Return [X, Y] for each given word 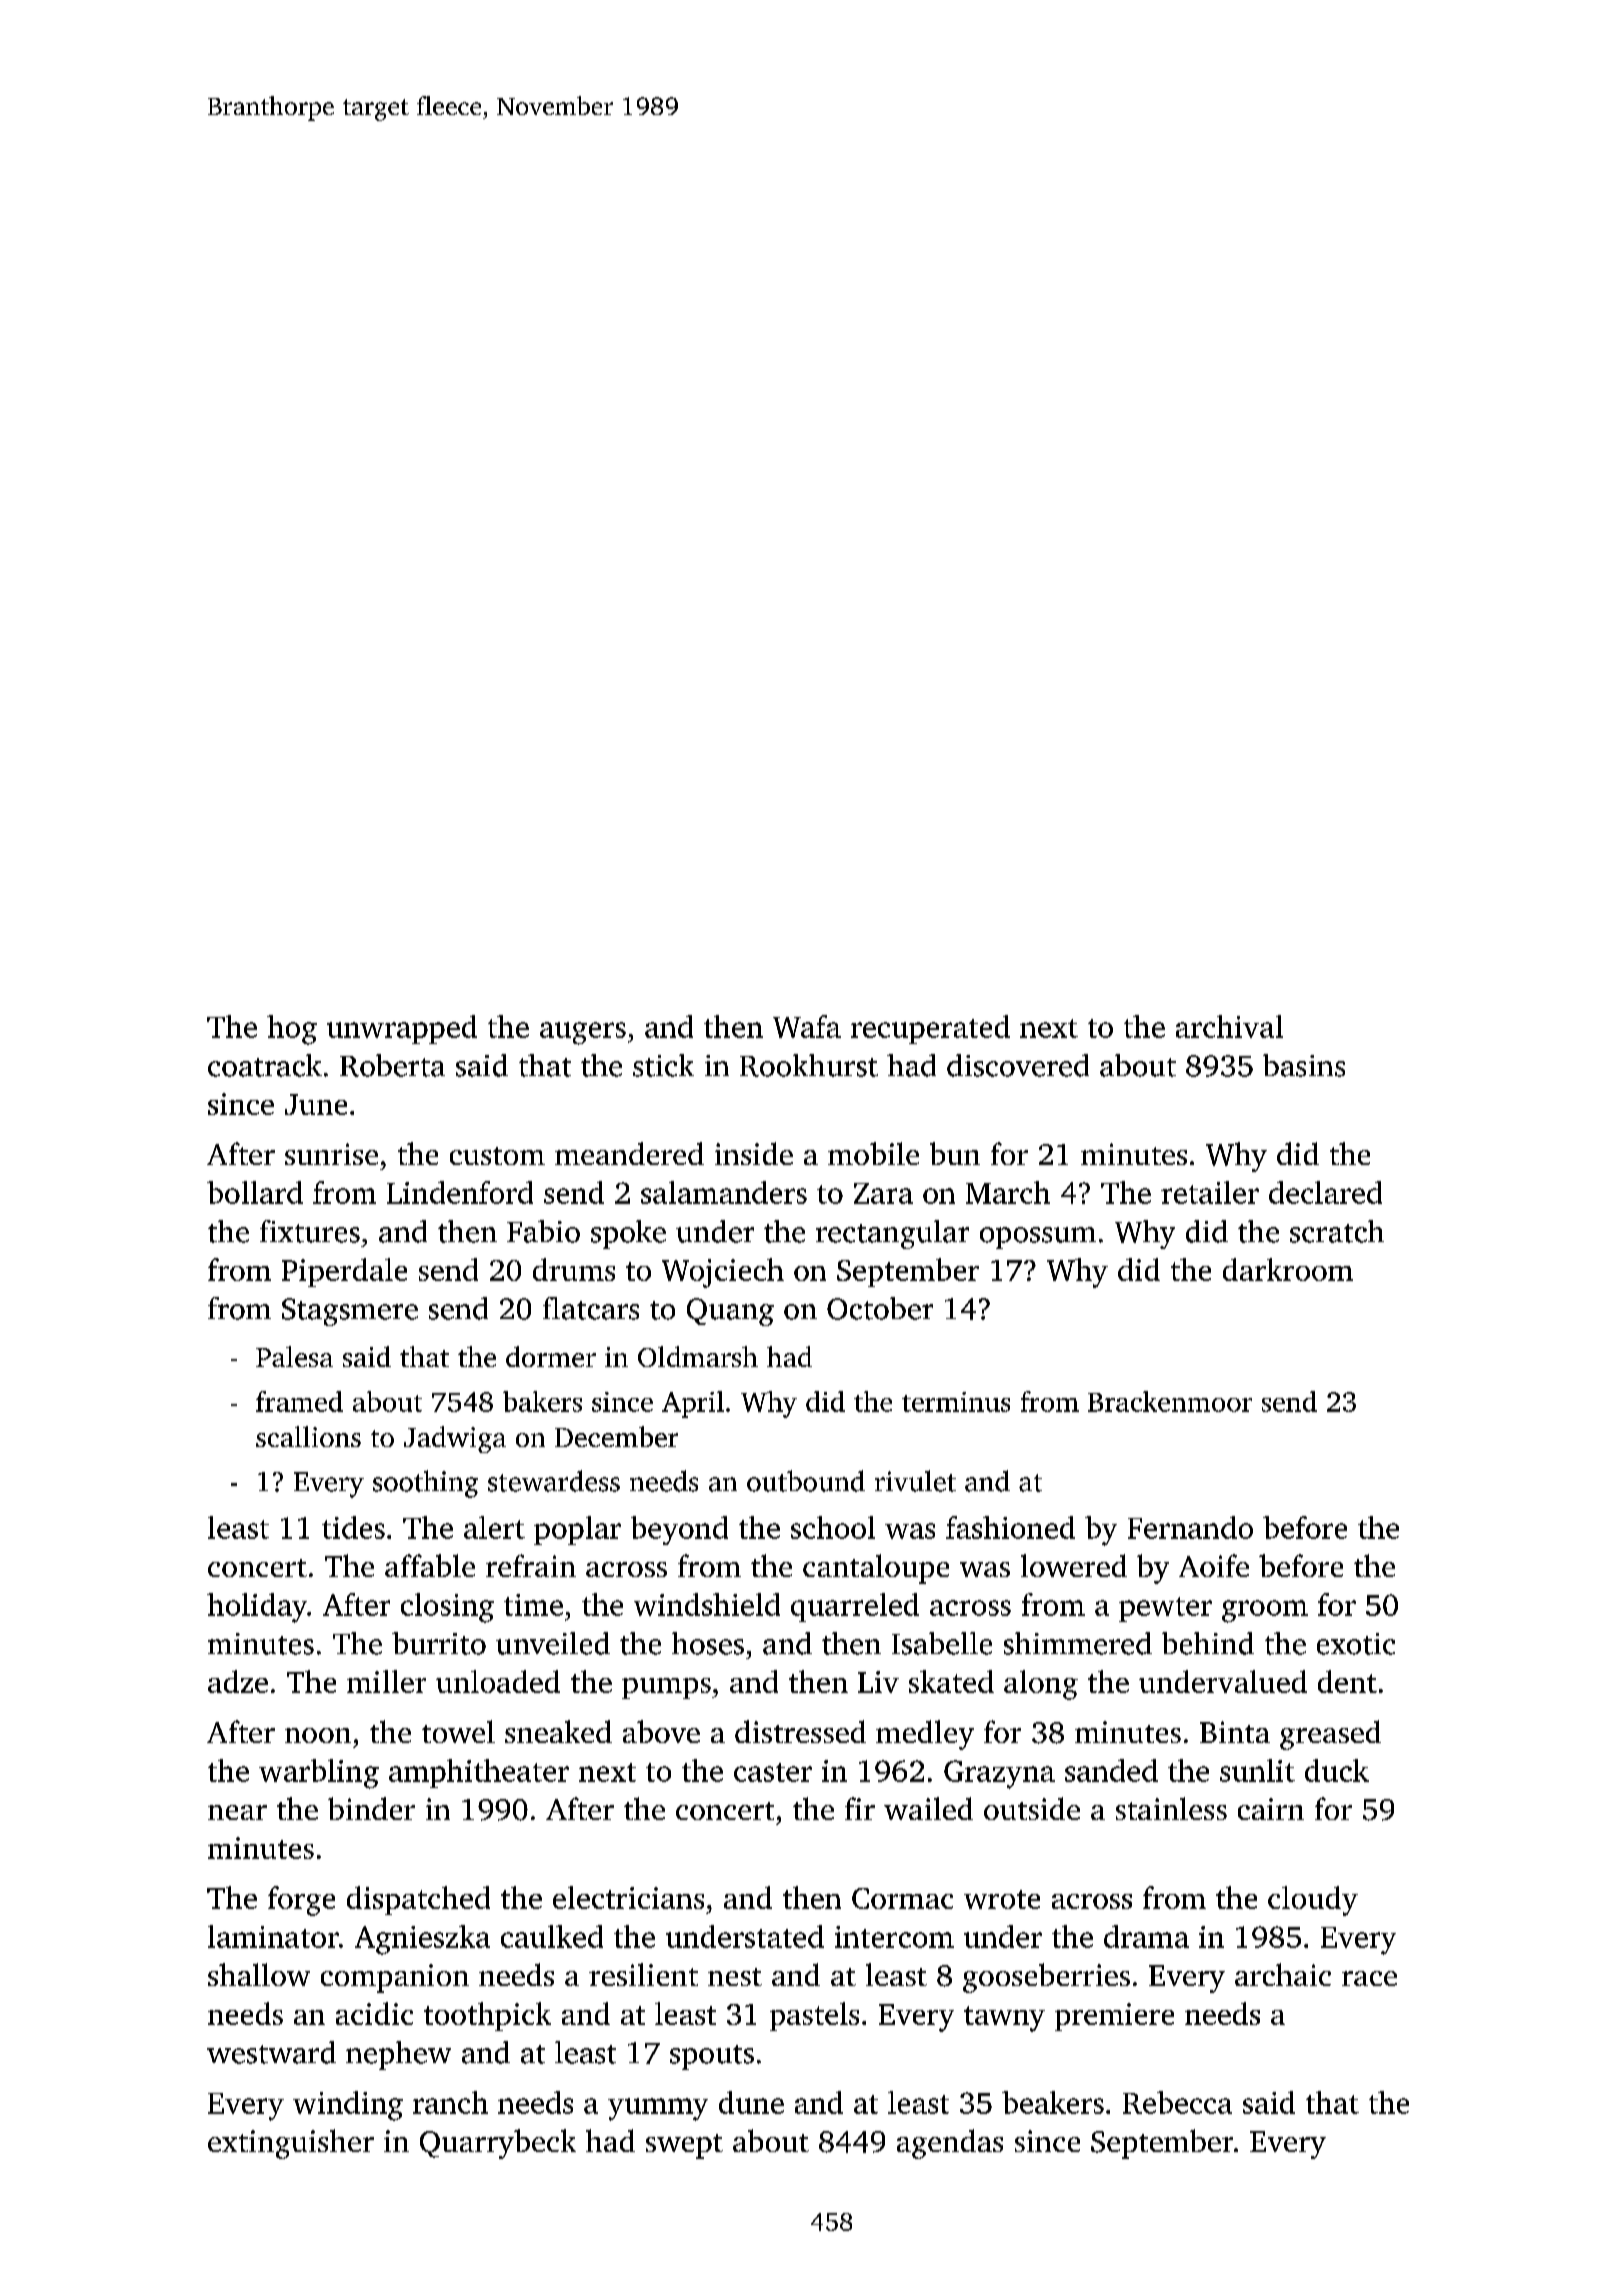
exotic [1356, 1644]
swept [684, 2146]
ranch [450, 2102]
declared [1325, 1192]
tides [353, 1527]
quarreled [855, 1607]
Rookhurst [809, 1065]
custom [497, 1156]
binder [371, 1808]
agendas [950, 2144]
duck [1337, 1770]
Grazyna [999, 1774]
